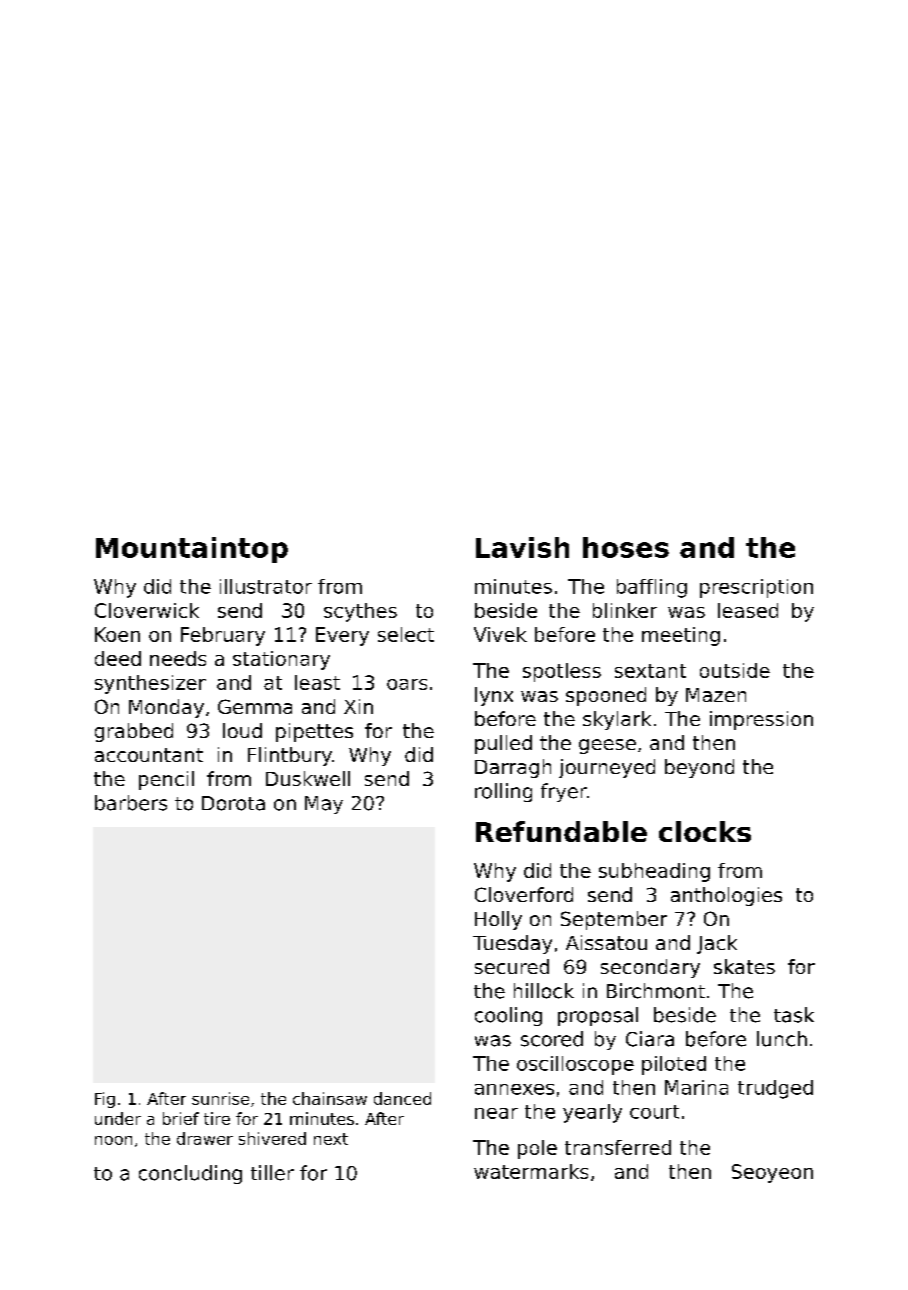 The height and width of the page is (1290, 908). What do you see at coordinates (192, 550) in the page?
I see `Mountaintop` at bounding box center [192, 550].
